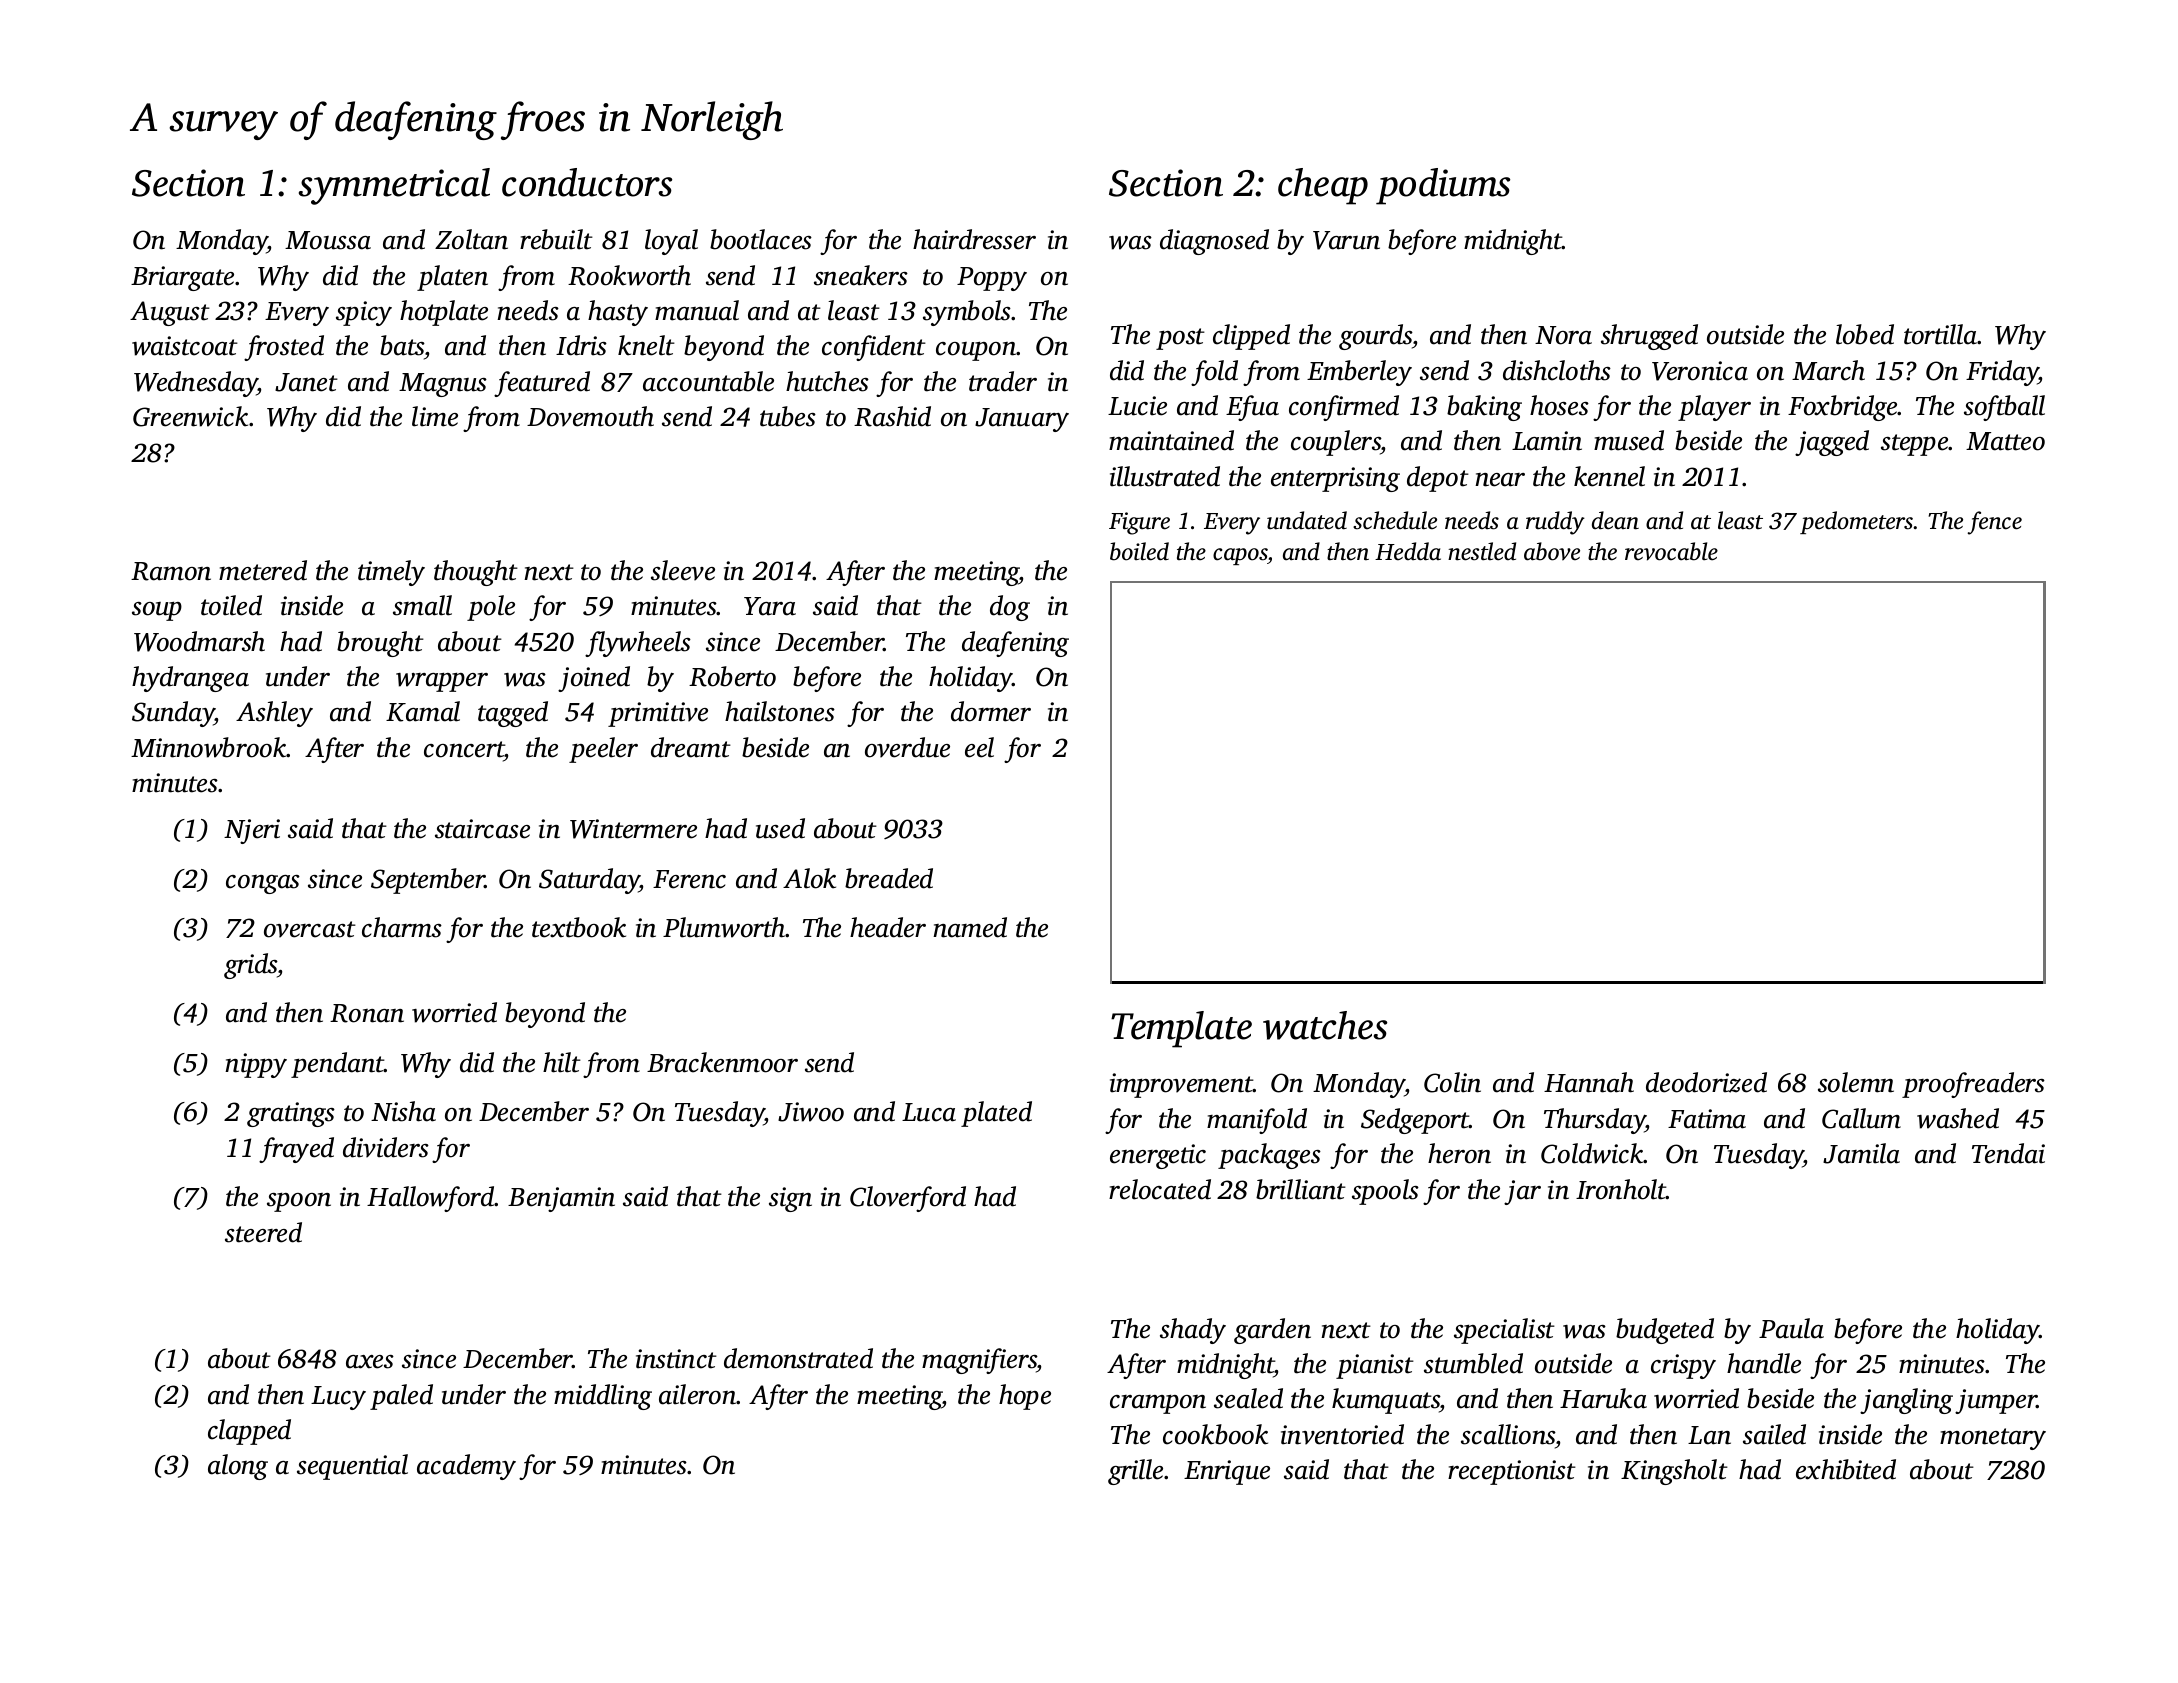 The width and height of the image is (2178, 1683). I want to click on March, so click(1828, 370).
